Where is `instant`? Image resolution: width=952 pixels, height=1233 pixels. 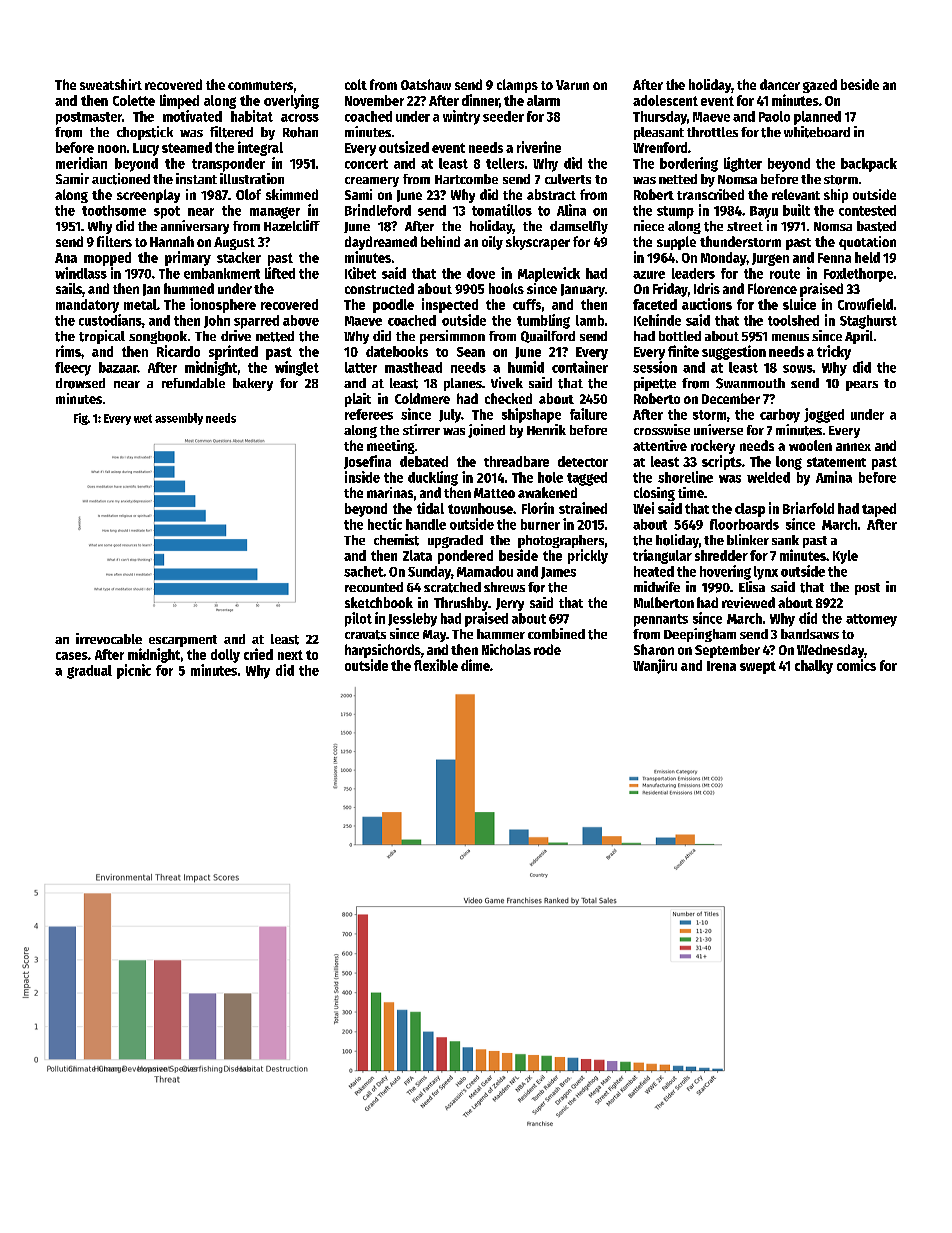
instant is located at coordinates (196, 178).
